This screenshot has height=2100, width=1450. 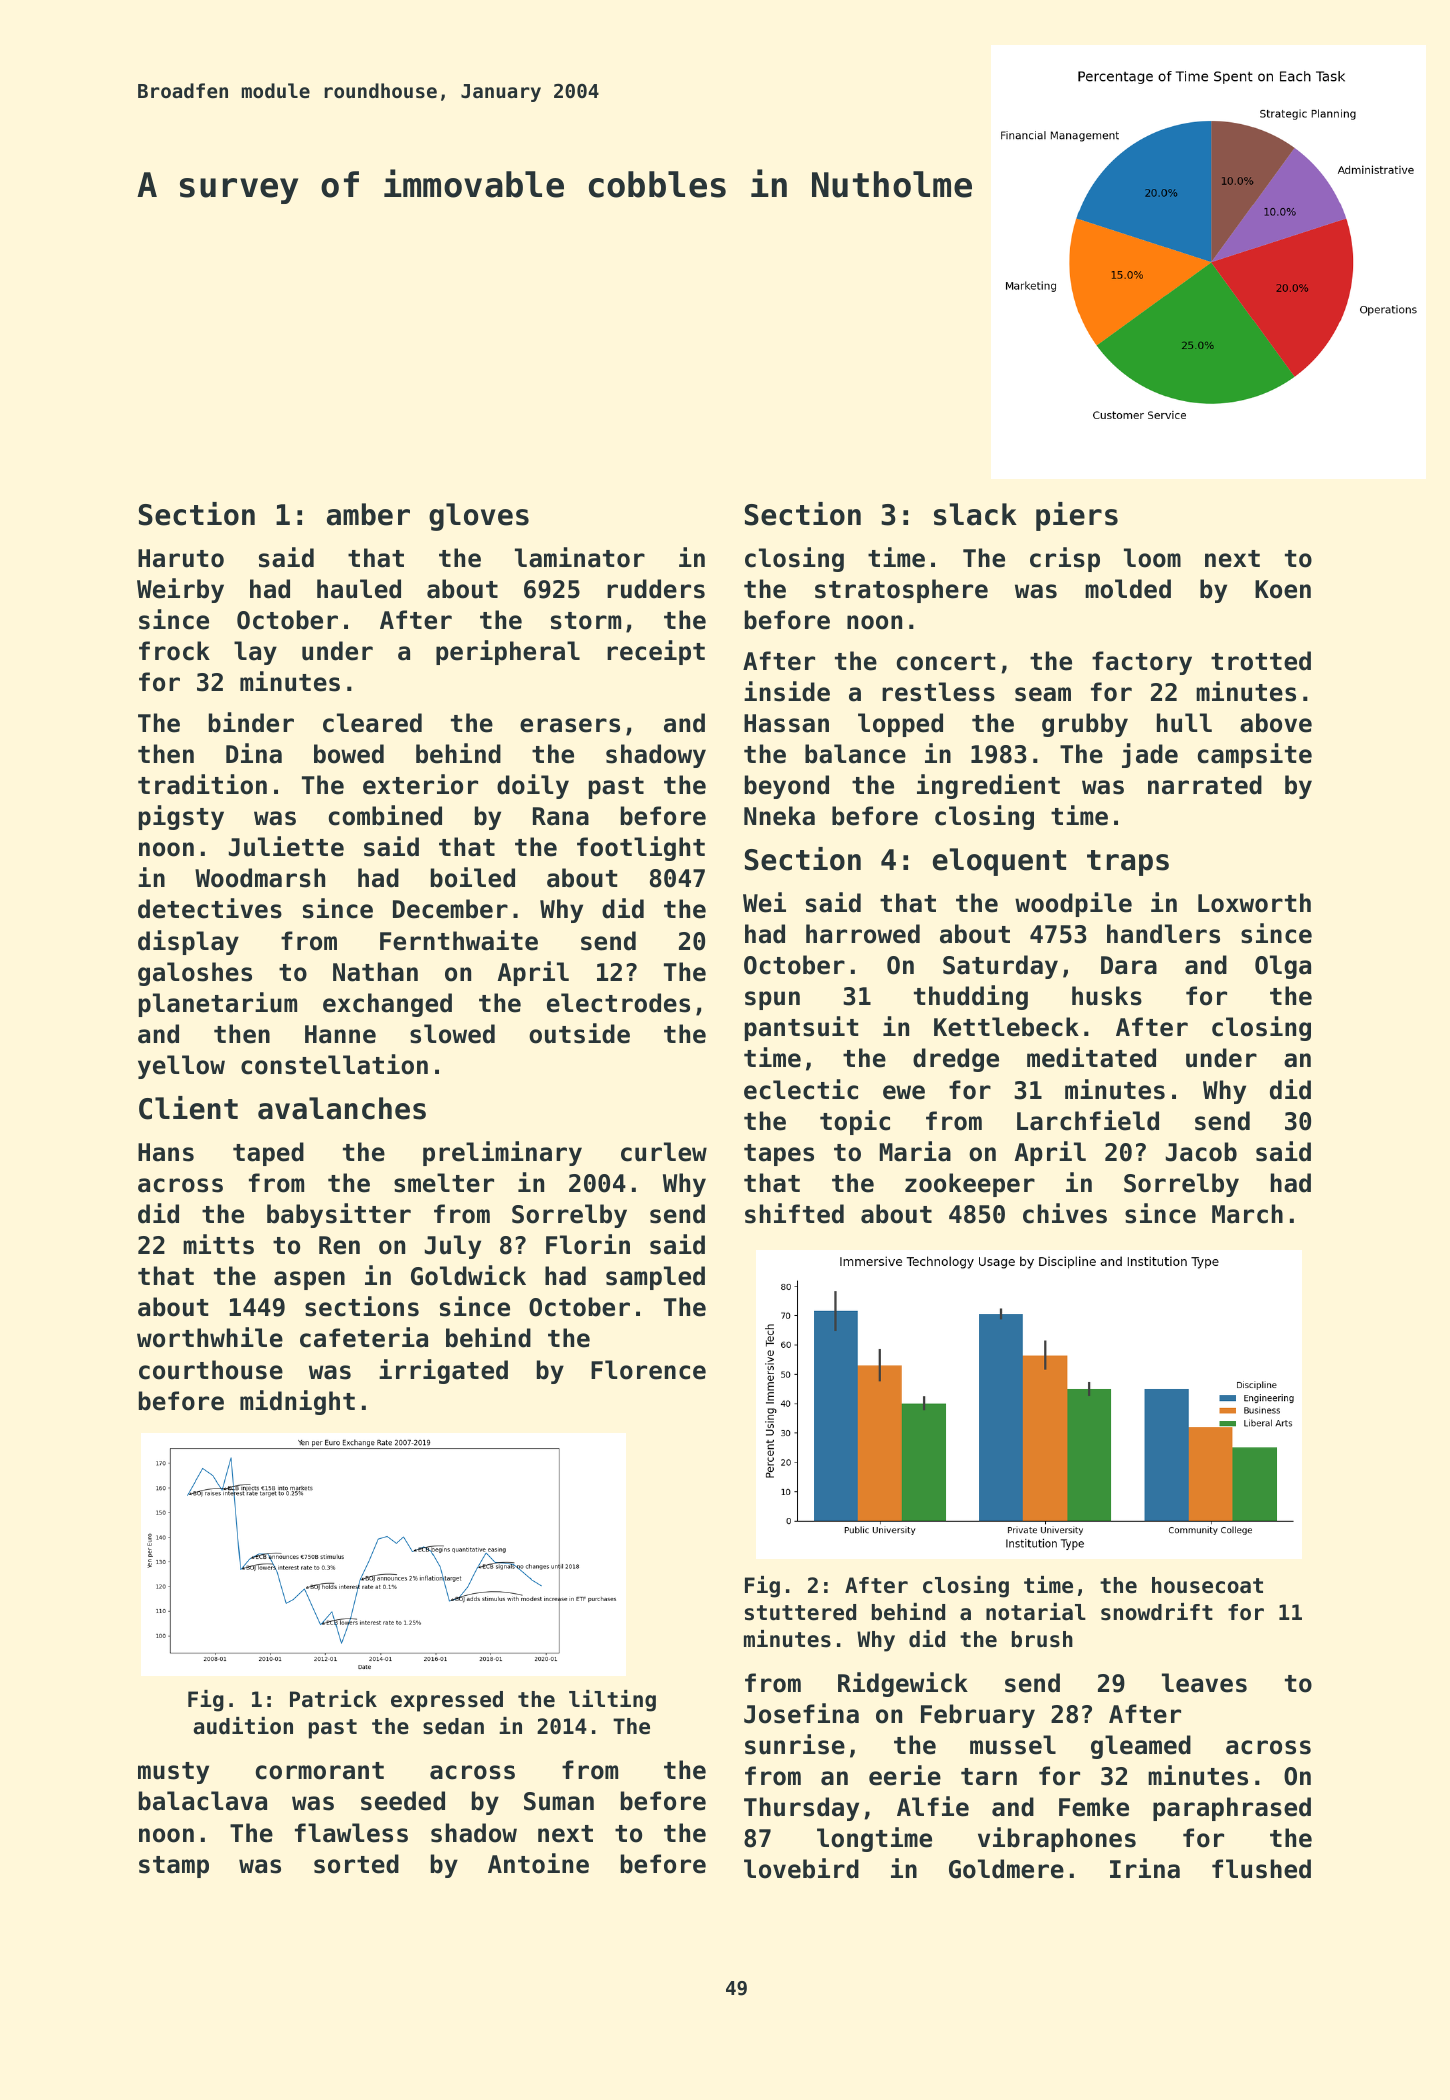 What do you see at coordinates (1065, 559) in the screenshot?
I see `crisp` at bounding box center [1065, 559].
